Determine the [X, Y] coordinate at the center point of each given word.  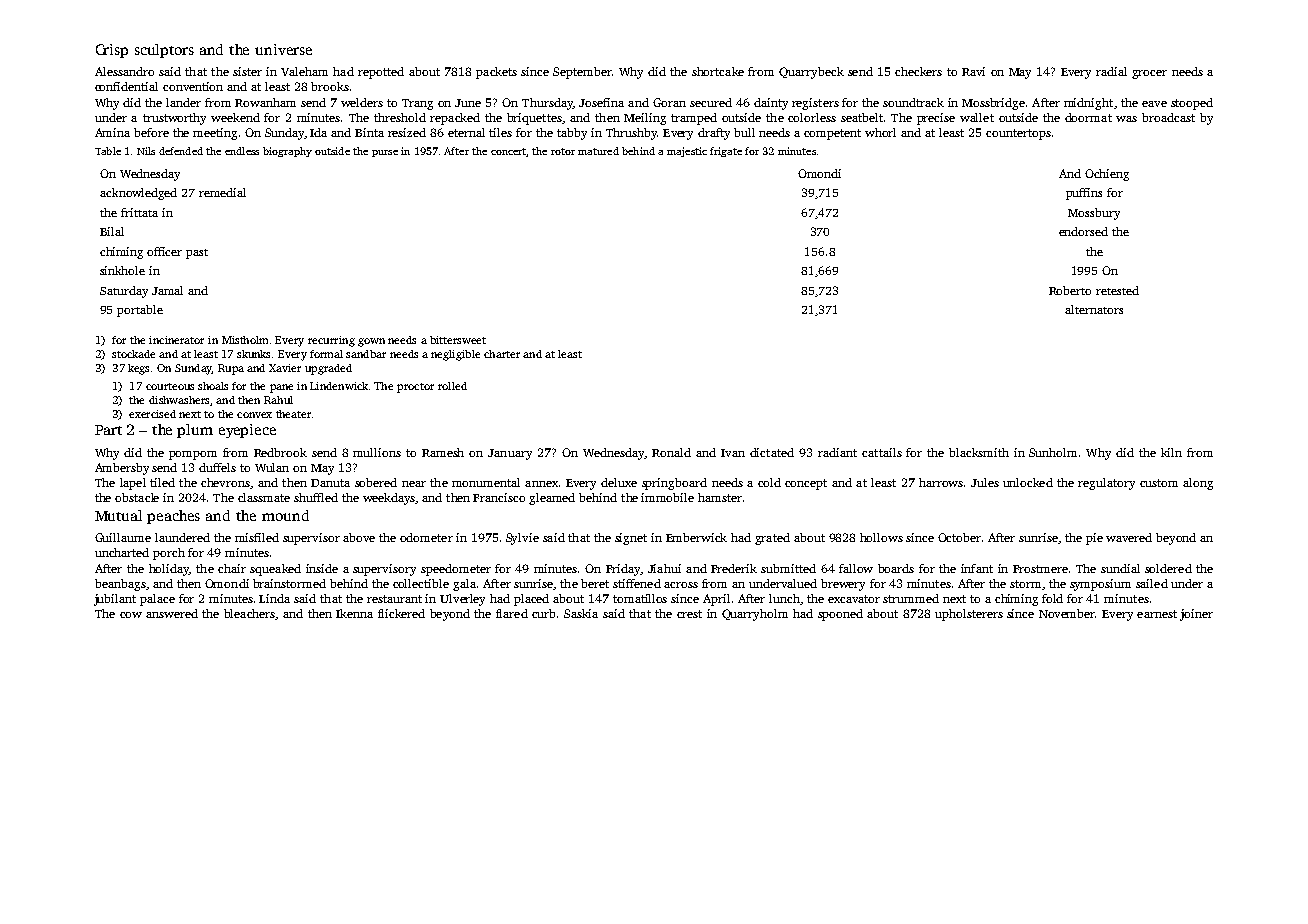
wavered [1129, 537]
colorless [812, 117]
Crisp [112, 51]
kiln [1171, 452]
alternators [1094, 309]
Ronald [671, 452]
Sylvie [522, 539]
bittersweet [458, 340]
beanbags [120, 585]
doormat [1088, 117]
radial [1111, 71]
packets [496, 73]
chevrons [225, 482]
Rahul [278, 400]
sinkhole [122, 270]
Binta [369, 132]
